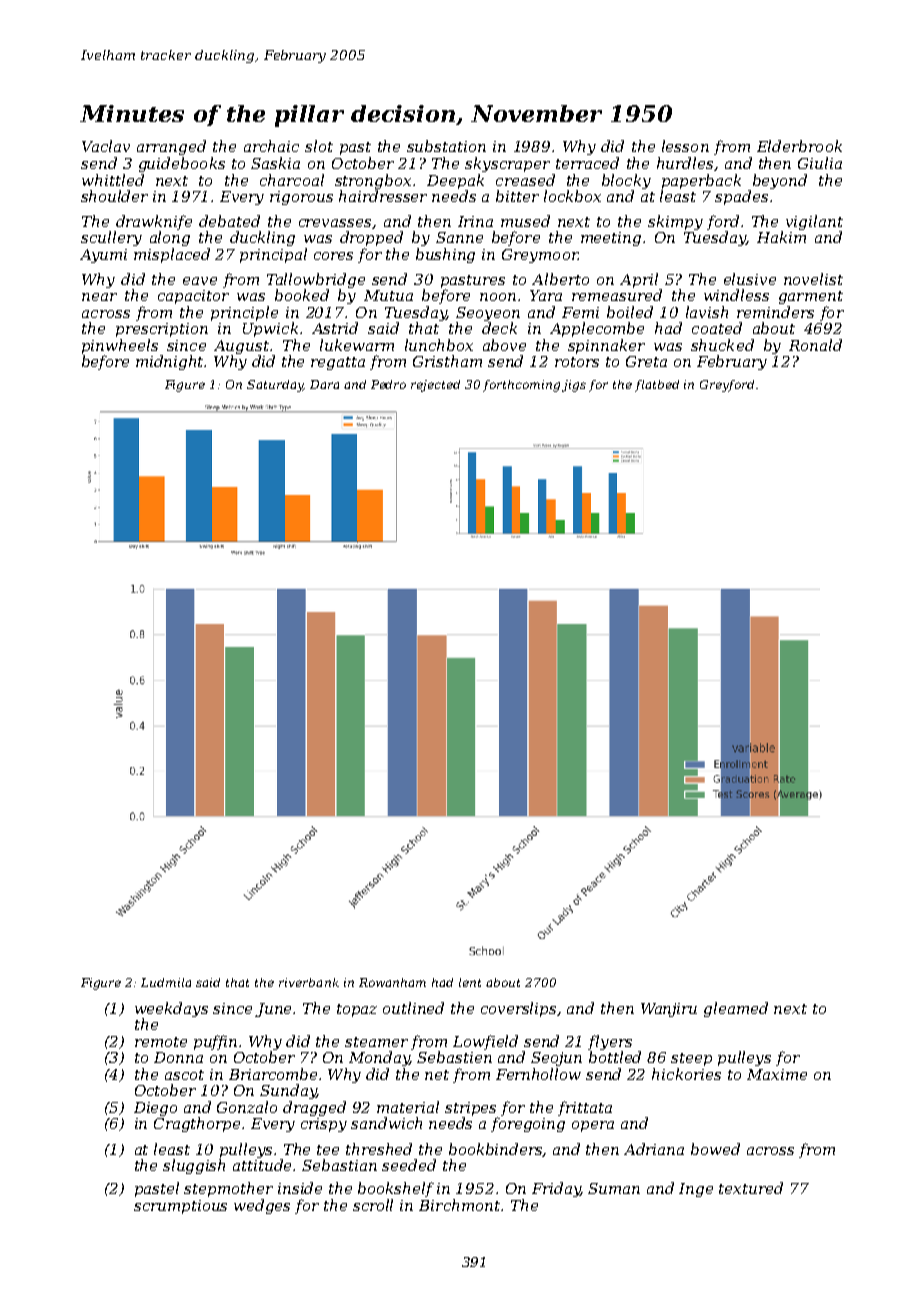  What do you see at coordinates (736, 1009) in the screenshot?
I see `gleamed` at bounding box center [736, 1009].
